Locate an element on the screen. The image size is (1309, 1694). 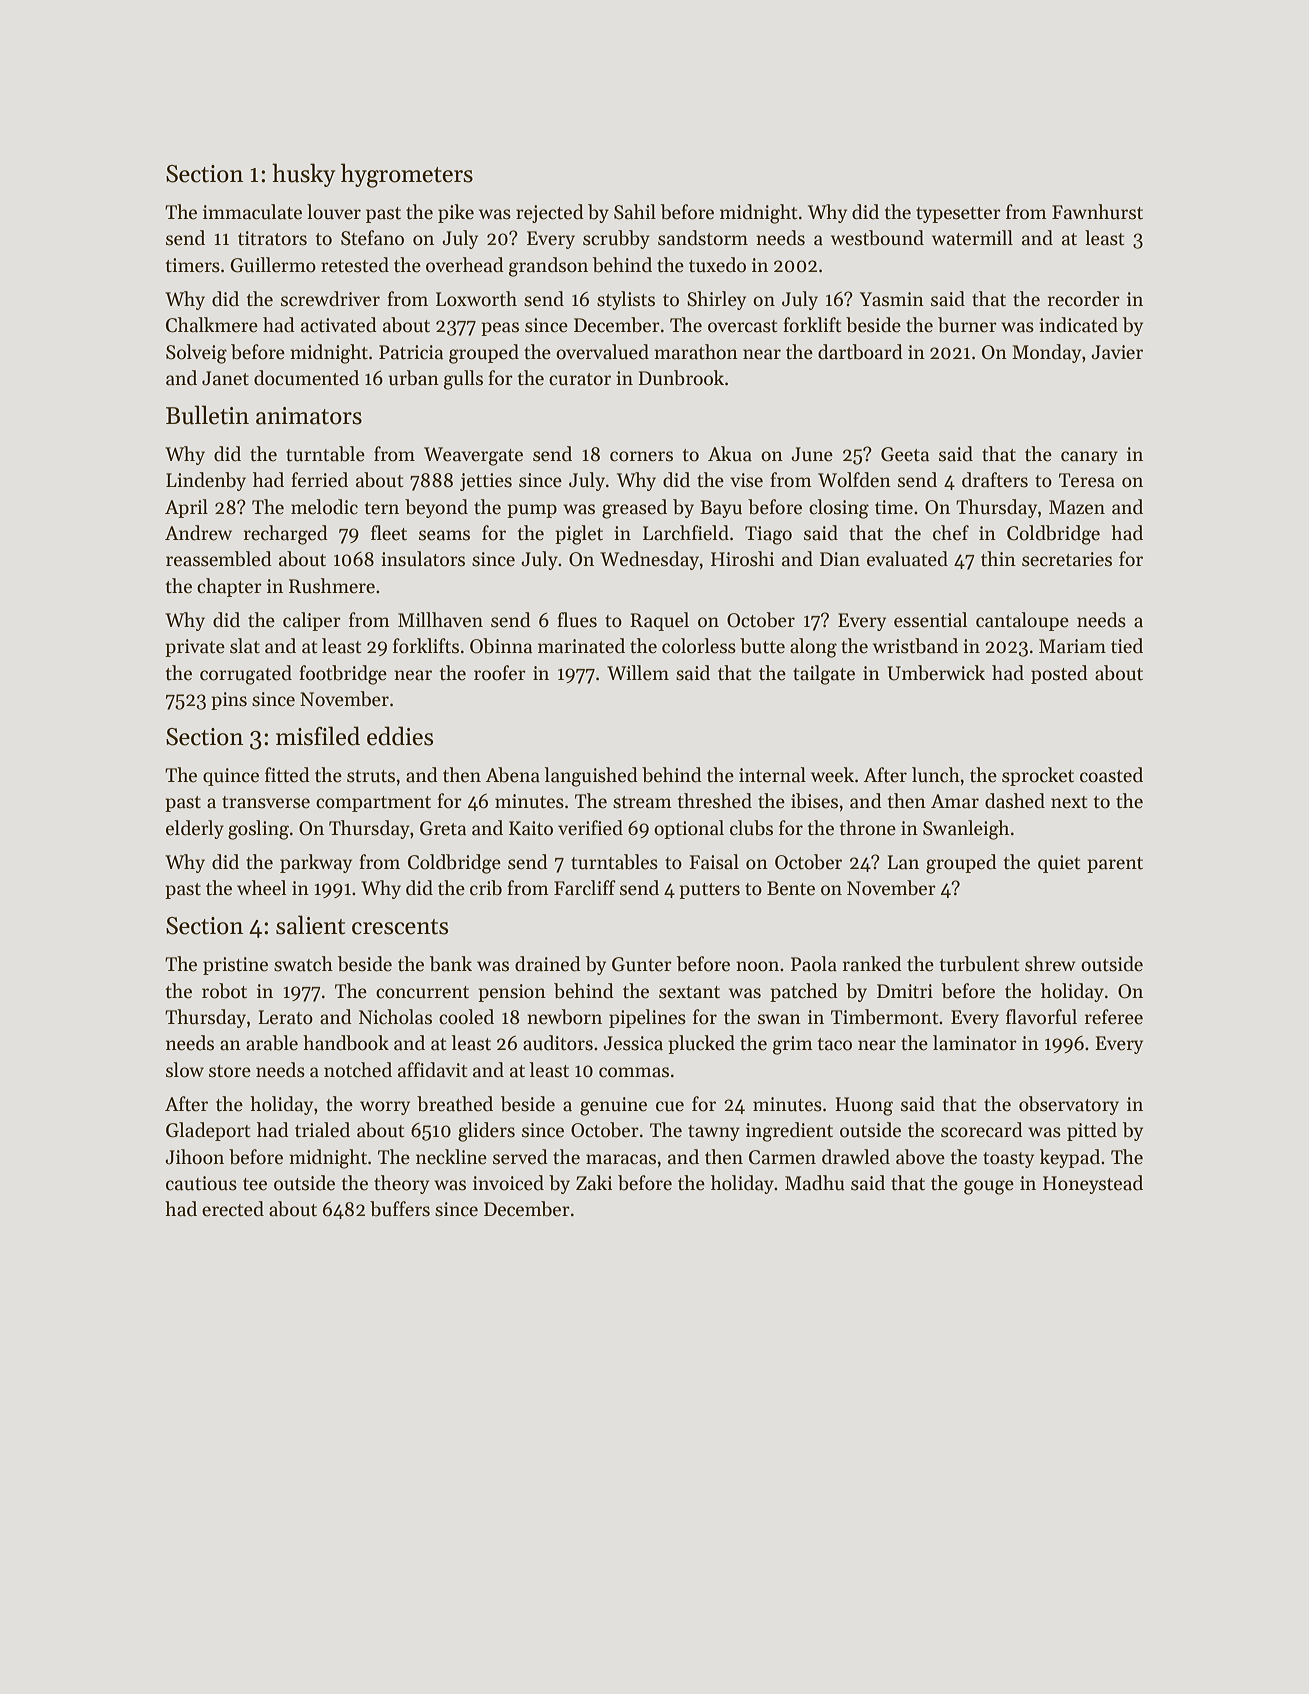
Mariam is located at coordinates (1072, 646).
